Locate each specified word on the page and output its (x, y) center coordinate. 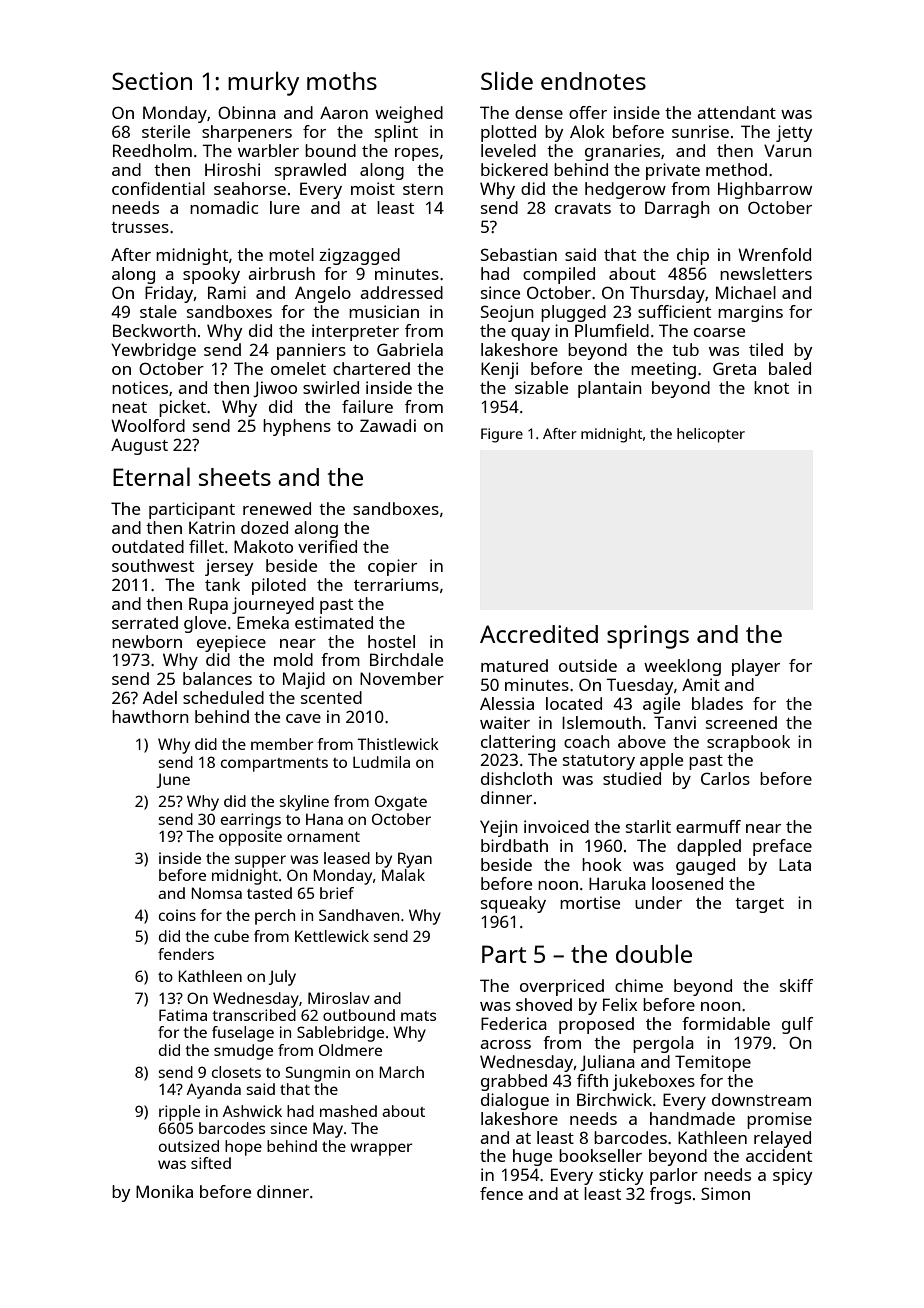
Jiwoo (275, 389)
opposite (250, 838)
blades (717, 703)
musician (384, 311)
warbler (268, 150)
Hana (324, 819)
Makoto (263, 546)
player (756, 667)
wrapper (381, 1149)
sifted (211, 1163)
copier (392, 567)
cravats (583, 208)
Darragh (677, 209)
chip (693, 256)
